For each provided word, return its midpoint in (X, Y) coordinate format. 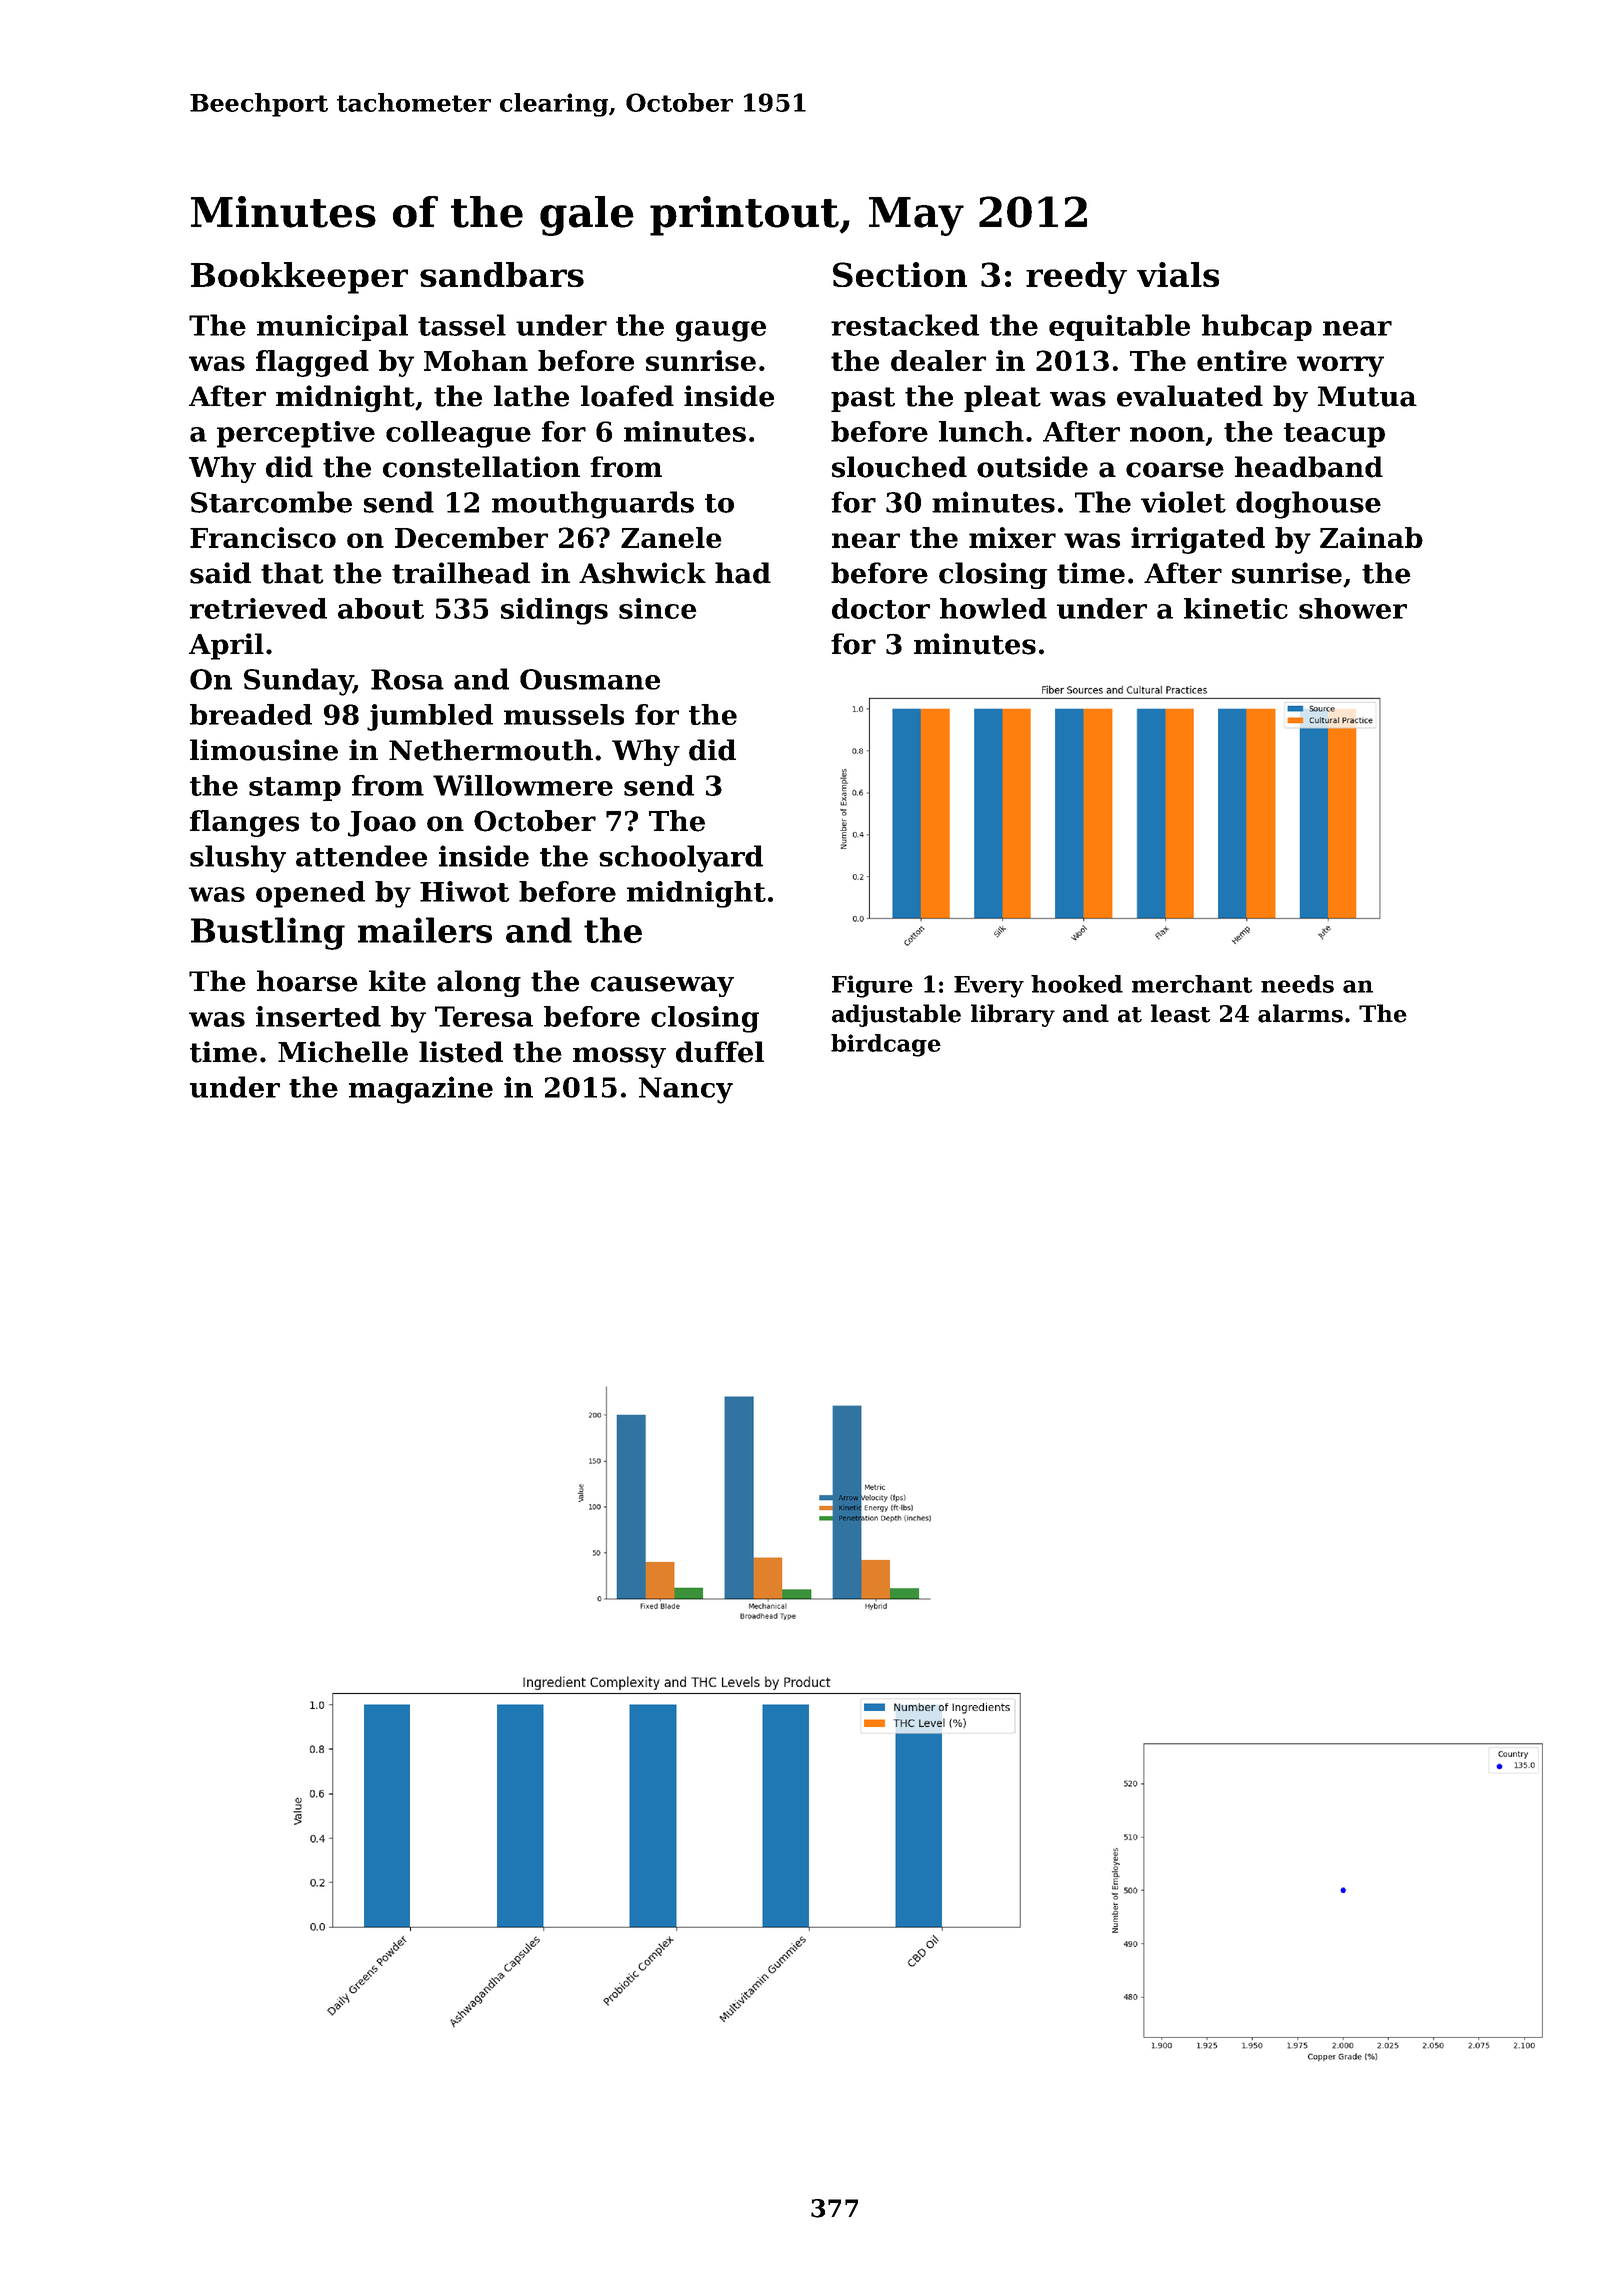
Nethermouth (491, 750)
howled (993, 608)
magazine (421, 1090)
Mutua (1367, 396)
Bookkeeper (299, 278)
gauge (721, 331)
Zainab (1371, 537)
